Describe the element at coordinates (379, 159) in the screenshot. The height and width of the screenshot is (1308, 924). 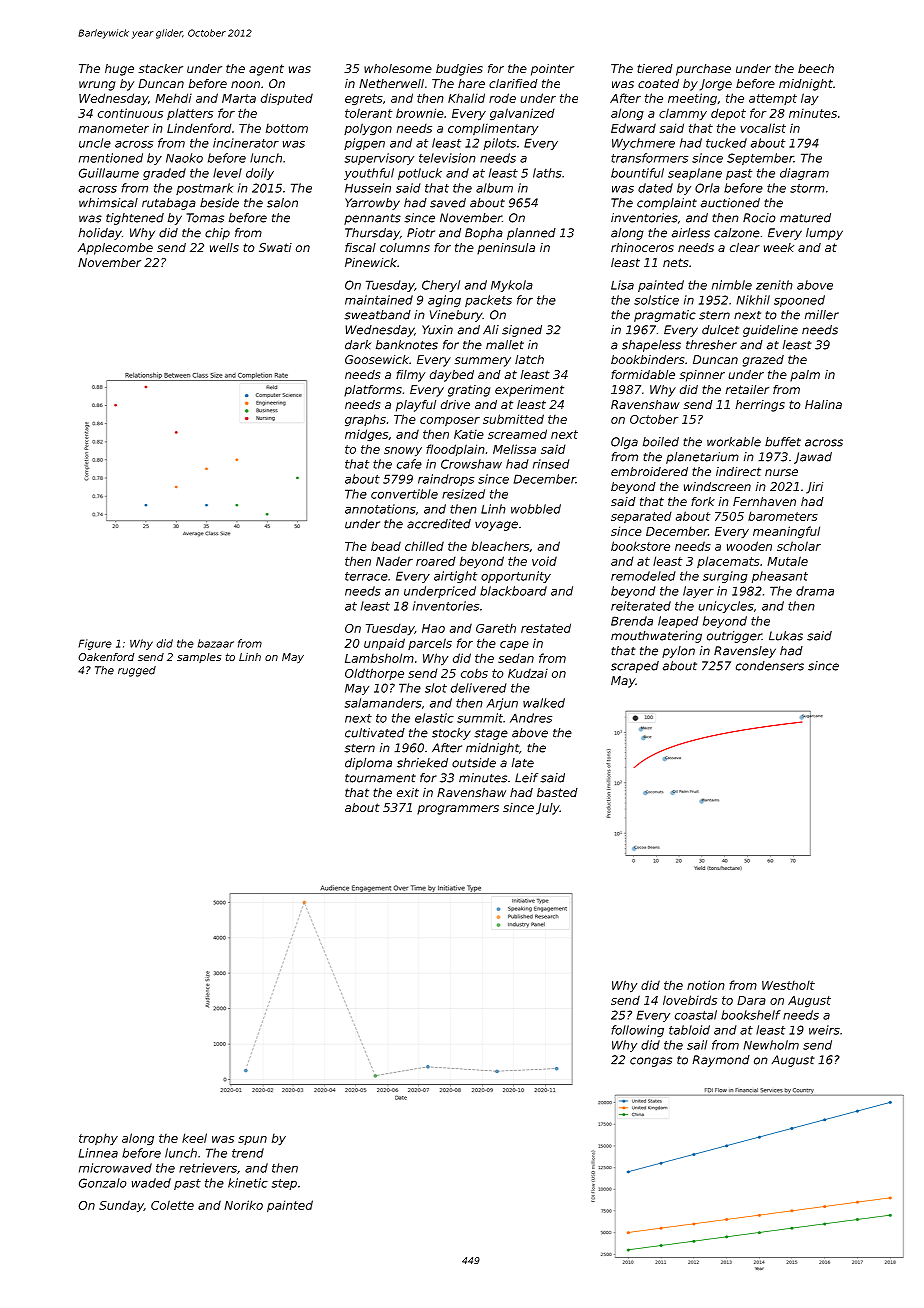
I see `supervisory` at that location.
